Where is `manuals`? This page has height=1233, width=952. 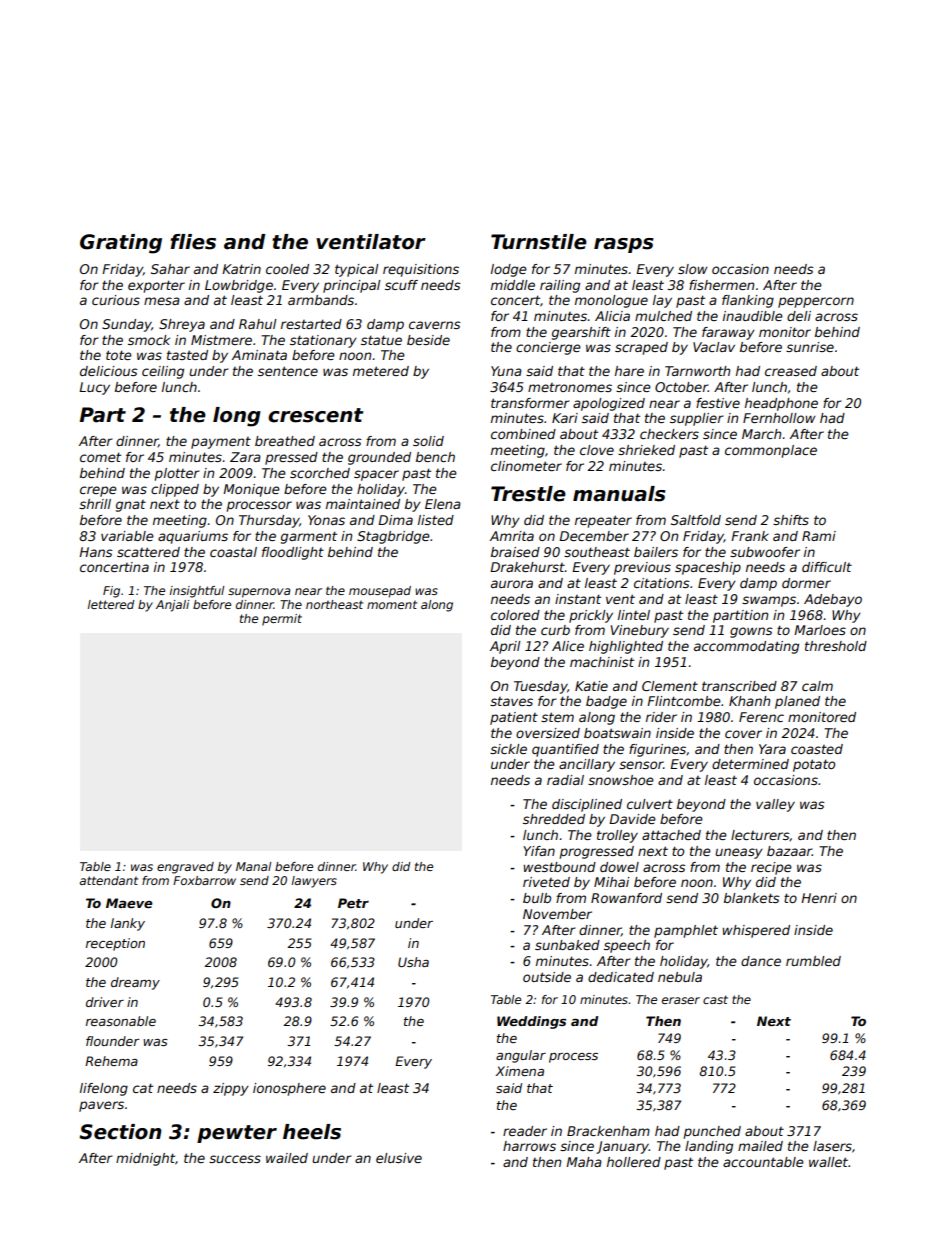 manuals is located at coordinates (619, 494).
